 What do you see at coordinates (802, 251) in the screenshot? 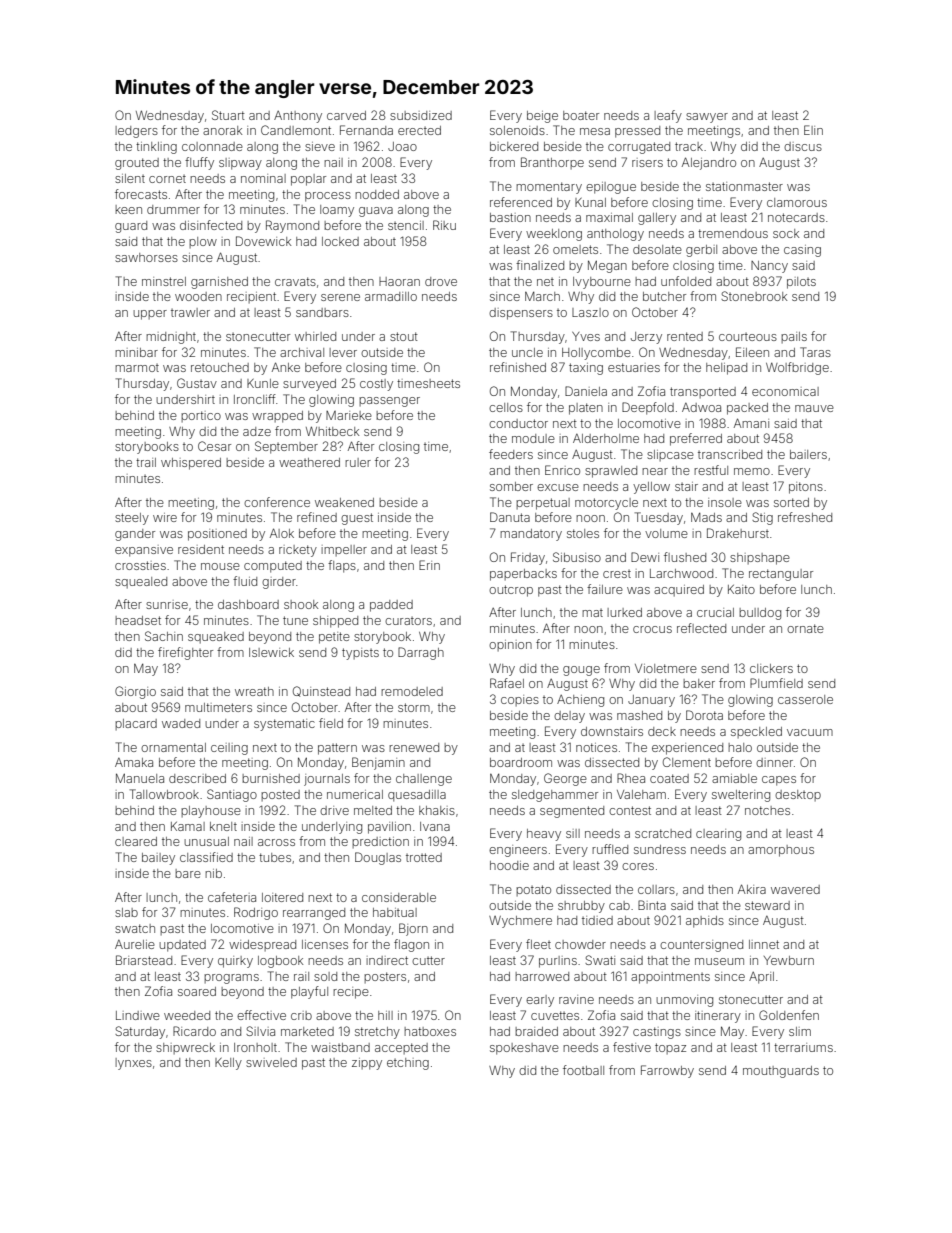
I see `casing` at bounding box center [802, 251].
